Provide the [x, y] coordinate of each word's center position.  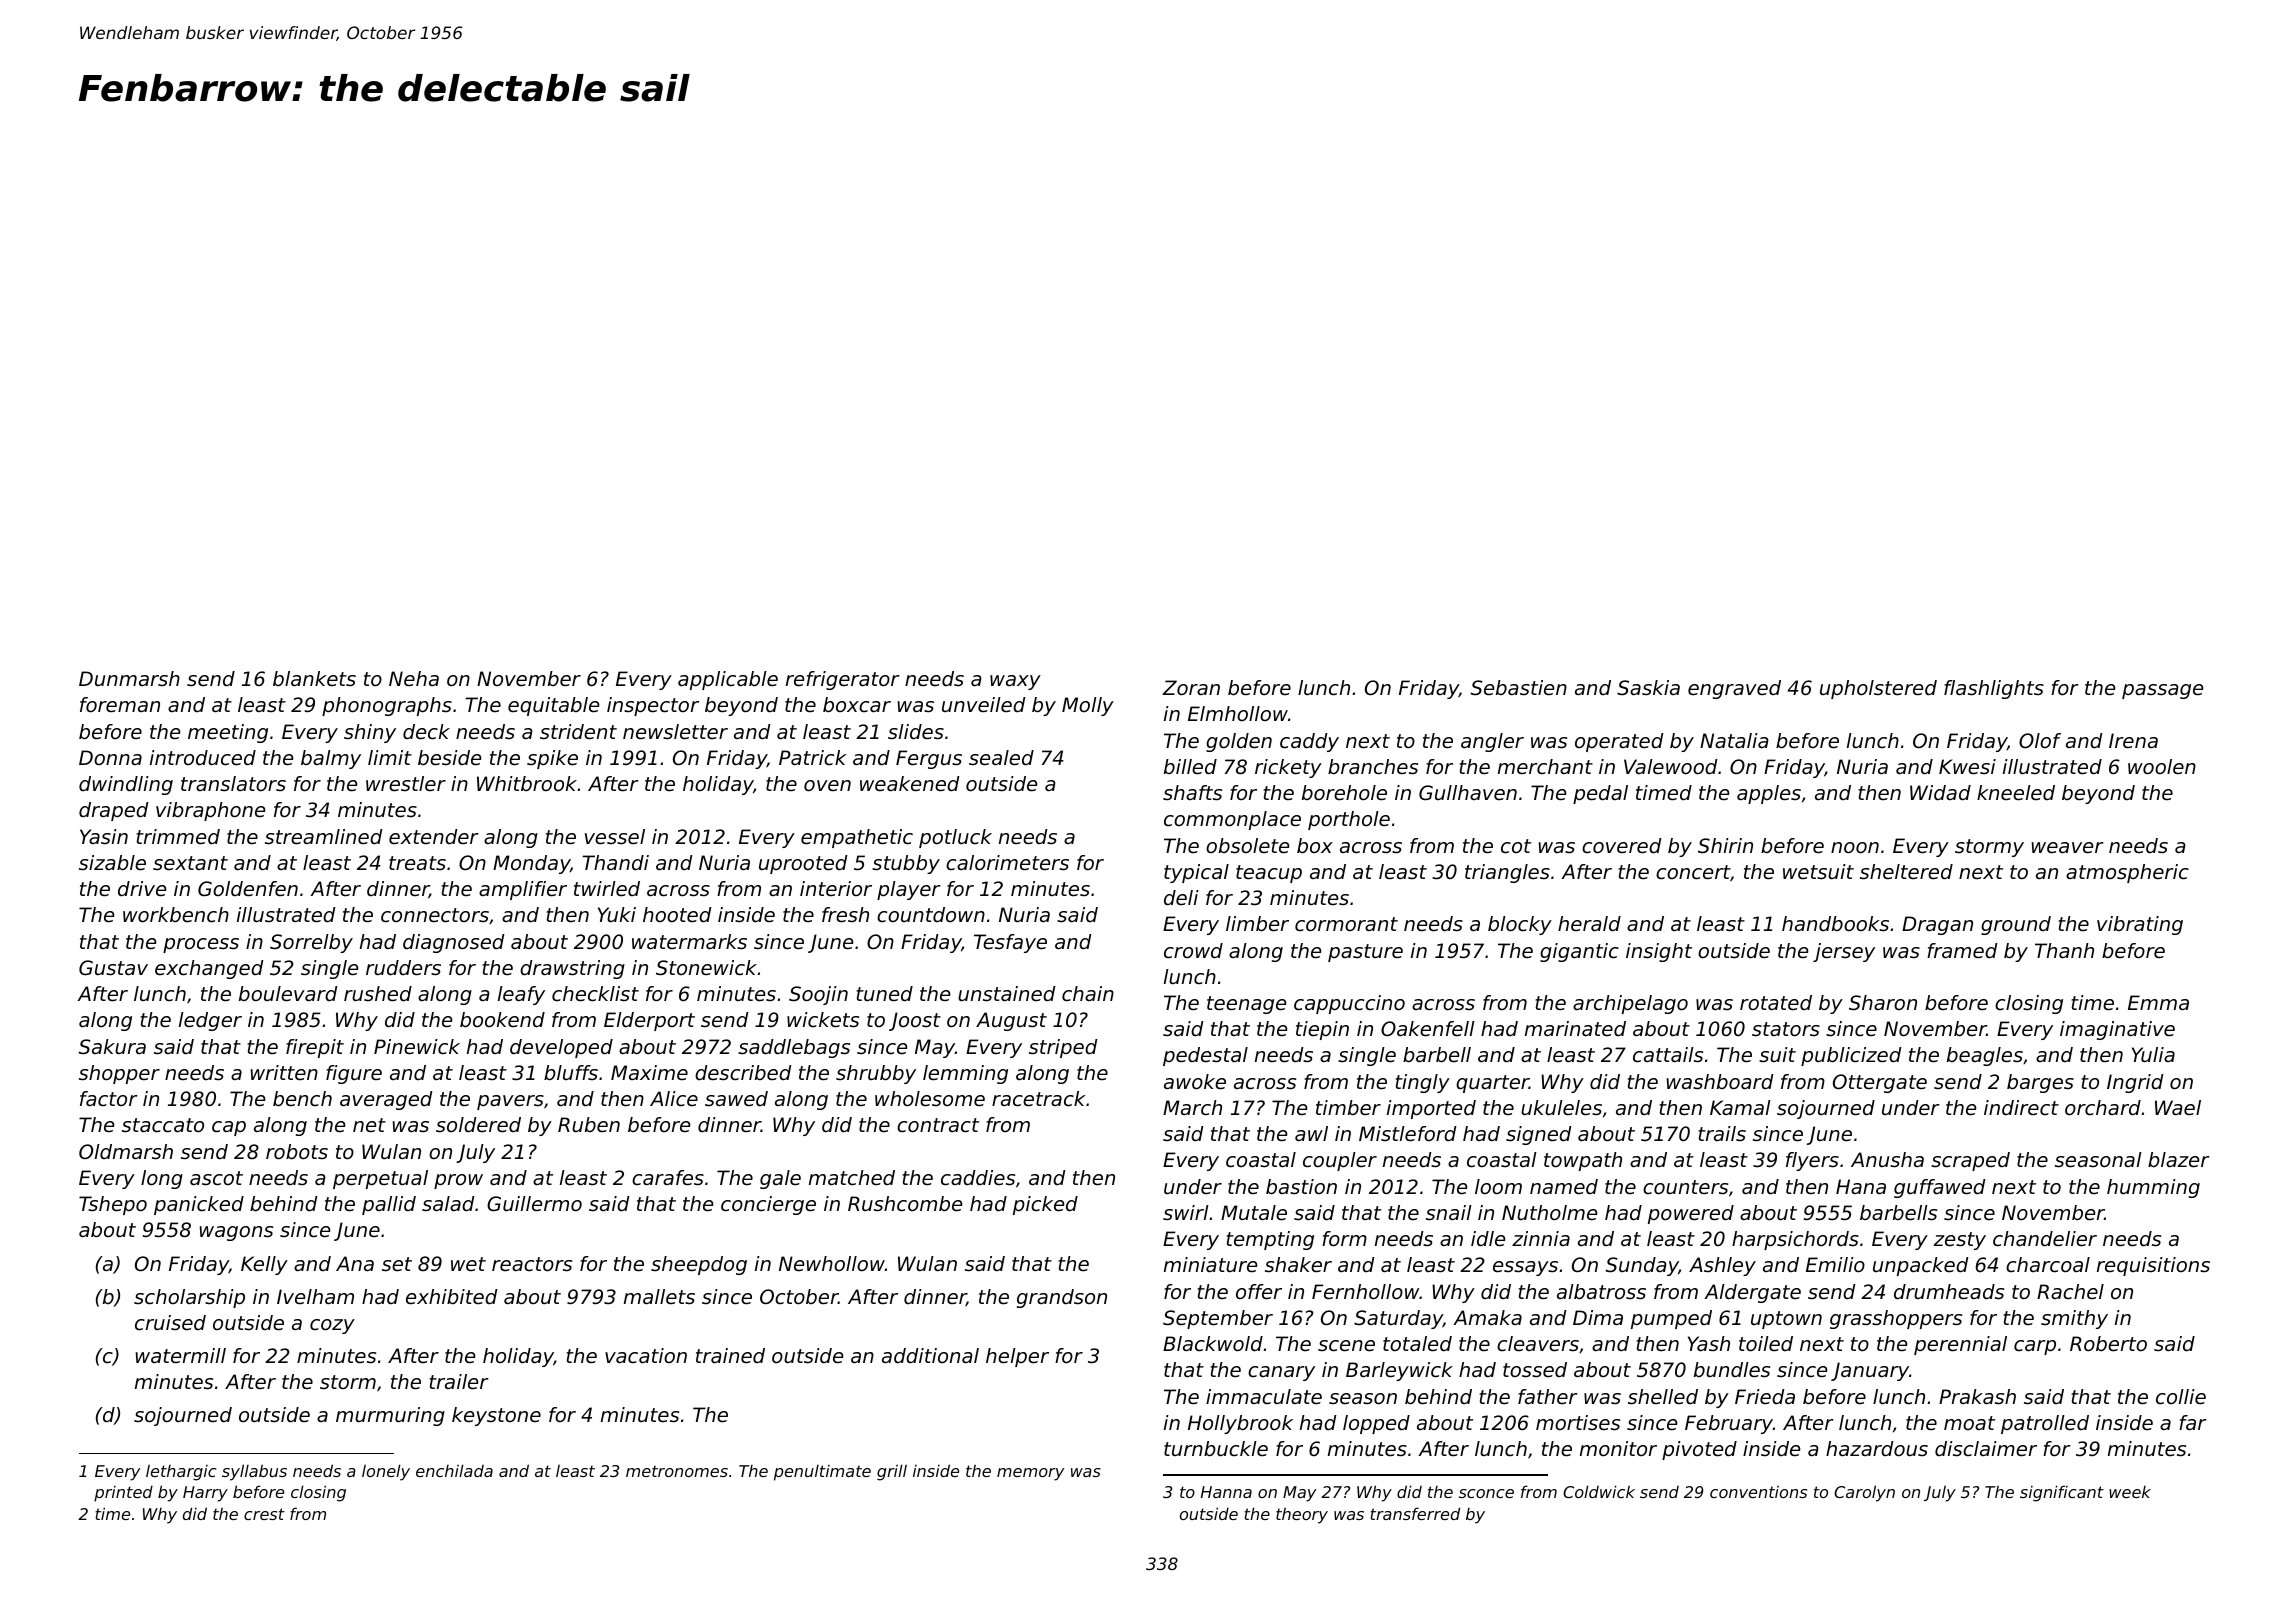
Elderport [649, 1021]
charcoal [2048, 1265]
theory [1302, 1515]
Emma [2158, 1002]
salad [448, 1204]
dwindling [126, 785]
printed [123, 1493]
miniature [1210, 1265]
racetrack [1039, 1099]
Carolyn [1864, 1493]
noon [1855, 848]
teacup [1269, 874]
